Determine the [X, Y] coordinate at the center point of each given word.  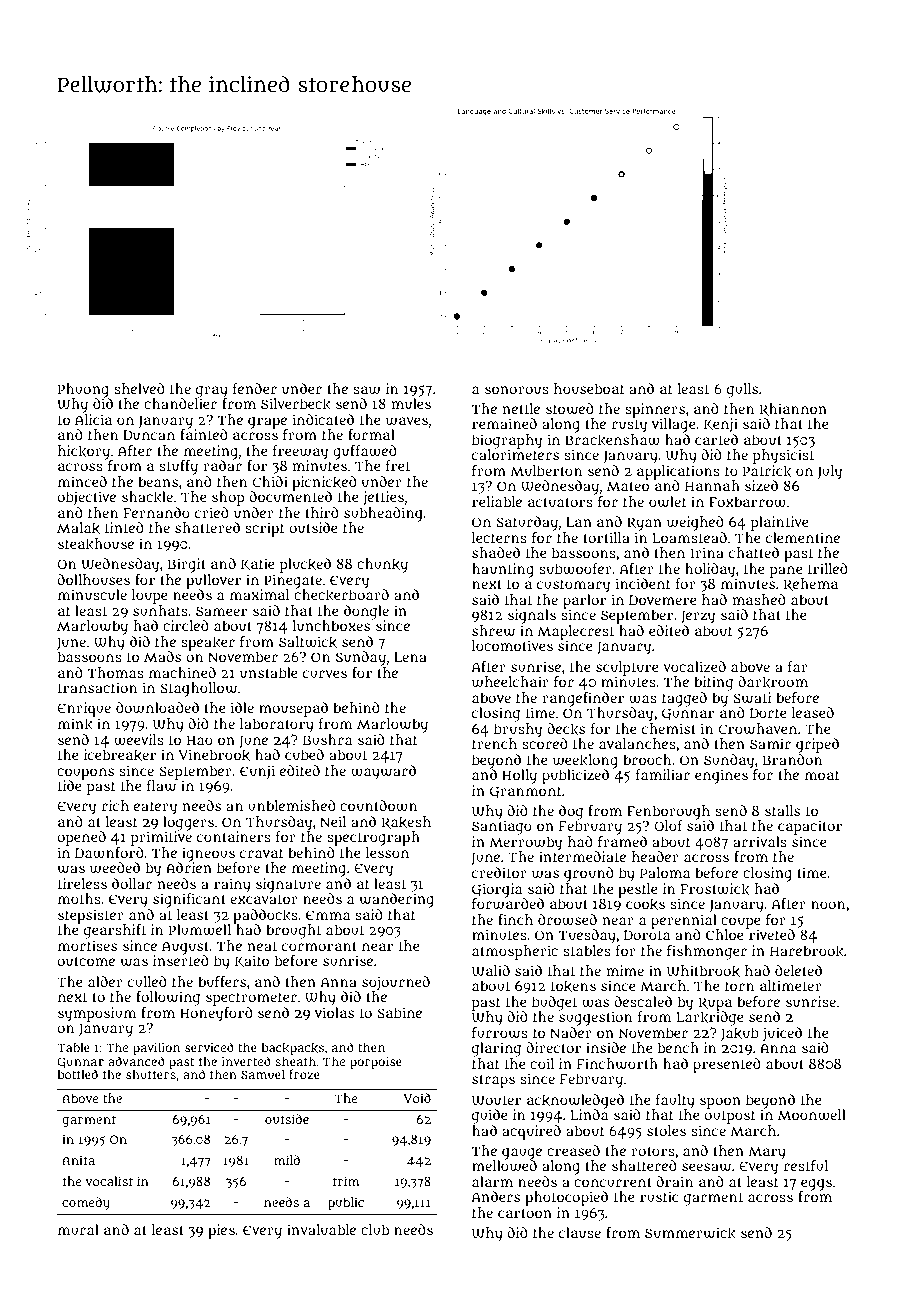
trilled [828, 568]
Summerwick [690, 1233]
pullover [213, 581]
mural [78, 1229]
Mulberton [546, 470]
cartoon [525, 1213]
